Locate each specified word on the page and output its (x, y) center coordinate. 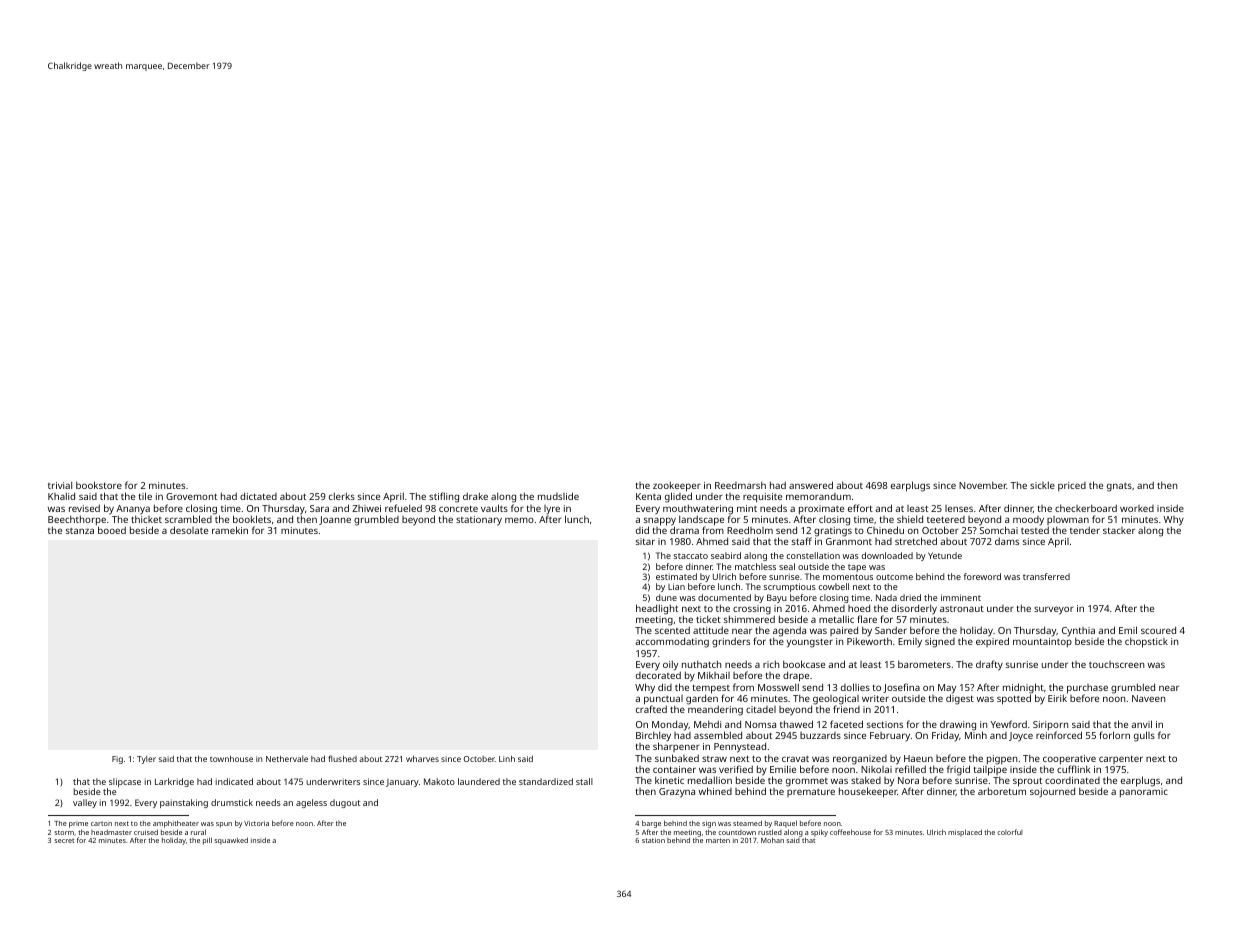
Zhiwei (366, 508)
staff (802, 541)
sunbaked (677, 758)
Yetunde (945, 555)
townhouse (231, 758)
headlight (657, 609)
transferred (1046, 576)
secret (64, 841)
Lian (676, 586)
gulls (1144, 736)
